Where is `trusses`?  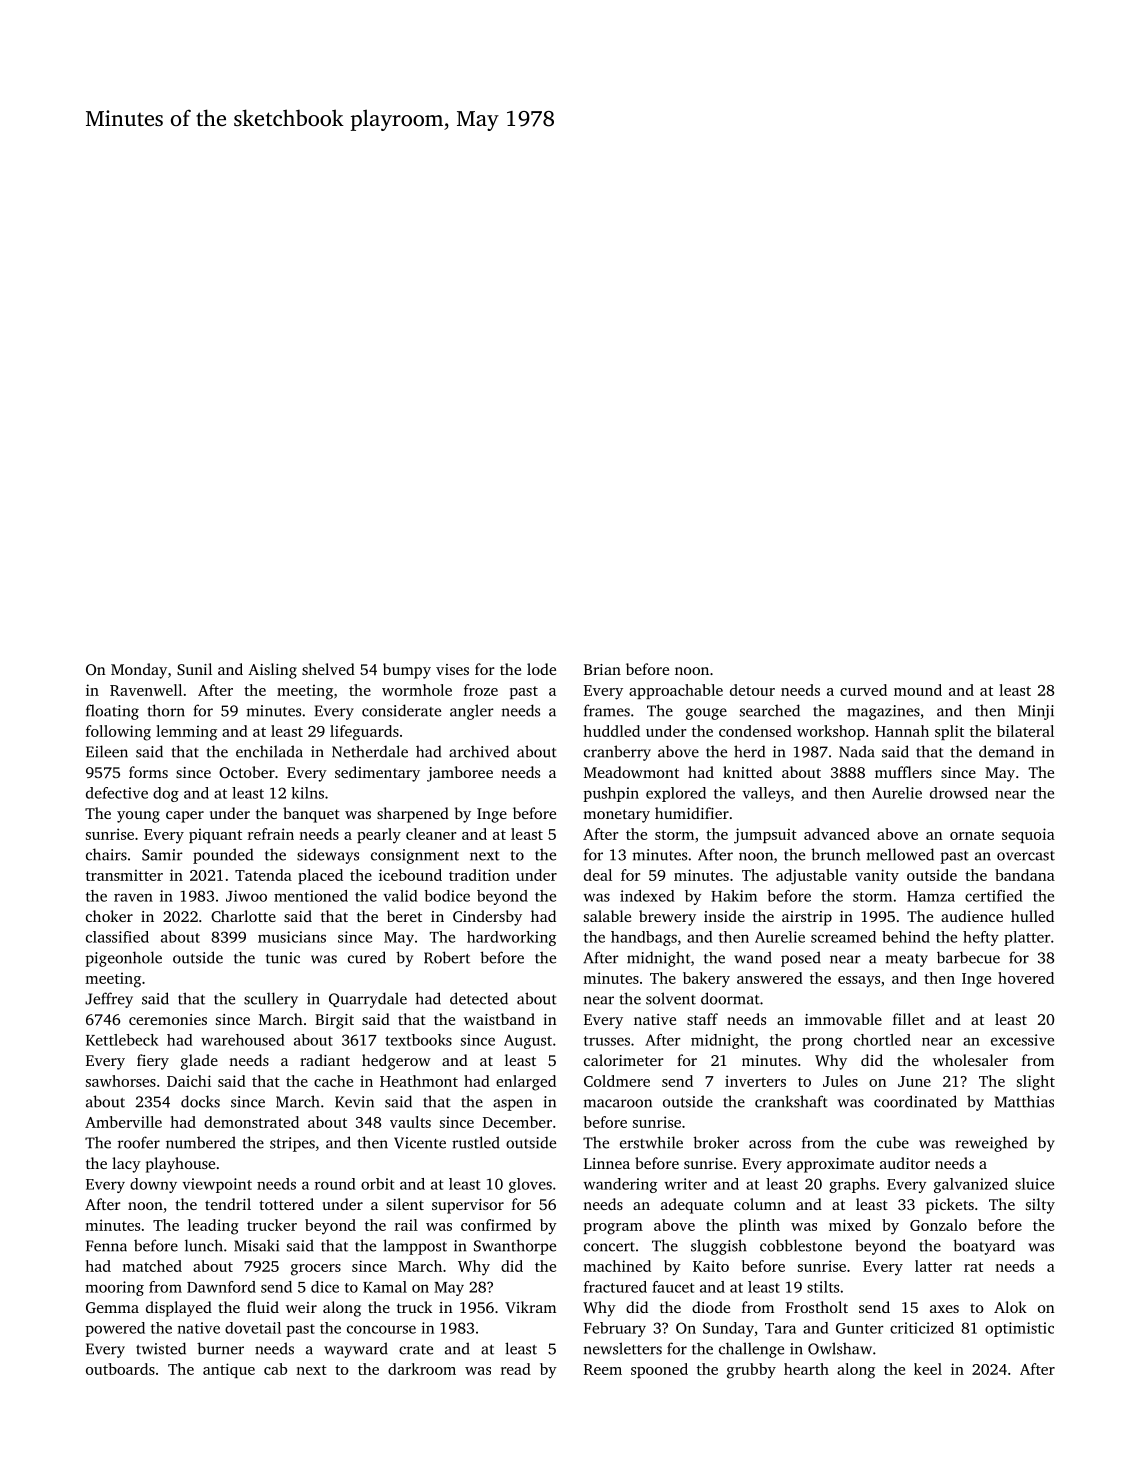
trusses is located at coordinates (607, 1041).
